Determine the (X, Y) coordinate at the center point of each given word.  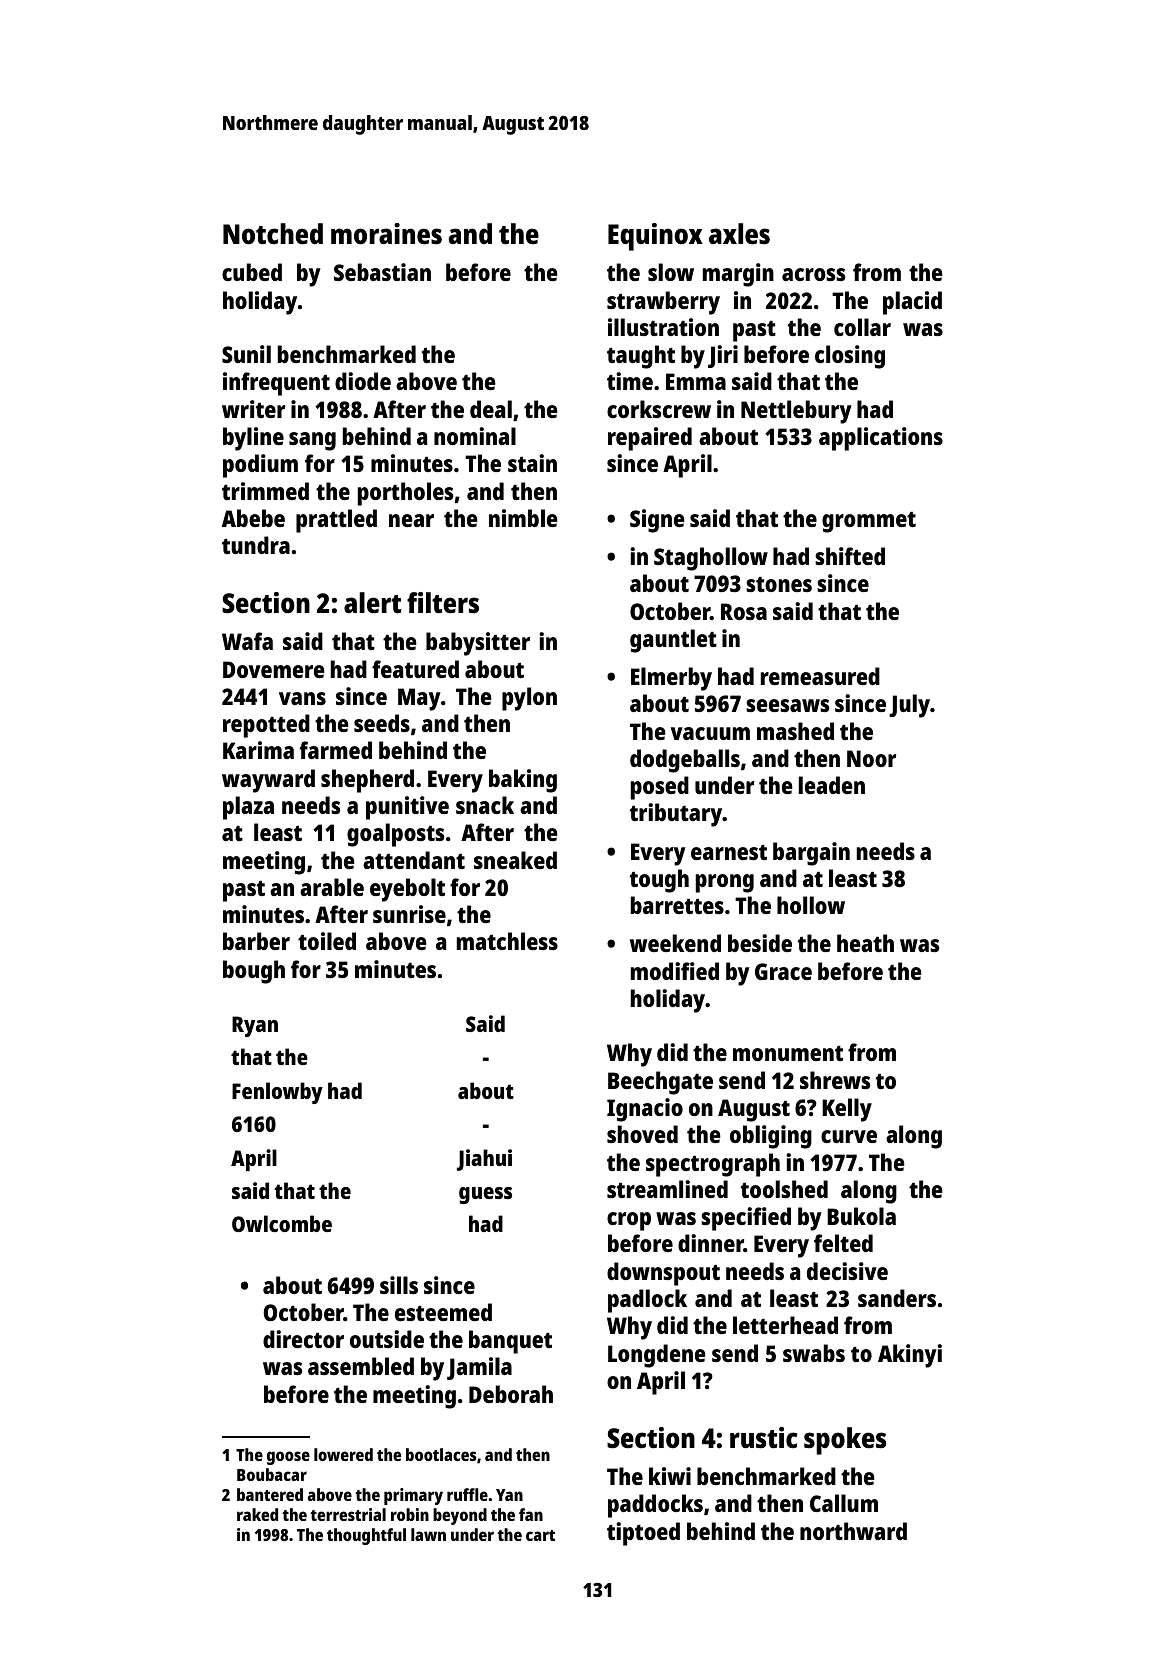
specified (746, 1219)
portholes (405, 494)
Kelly (847, 1110)
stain (532, 463)
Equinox (655, 237)
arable (332, 887)
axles (739, 234)
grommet (869, 522)
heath (865, 943)
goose (288, 1458)
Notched (273, 234)
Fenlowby (277, 1093)
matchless (507, 941)
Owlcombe (282, 1223)
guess (485, 1195)
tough (659, 881)
